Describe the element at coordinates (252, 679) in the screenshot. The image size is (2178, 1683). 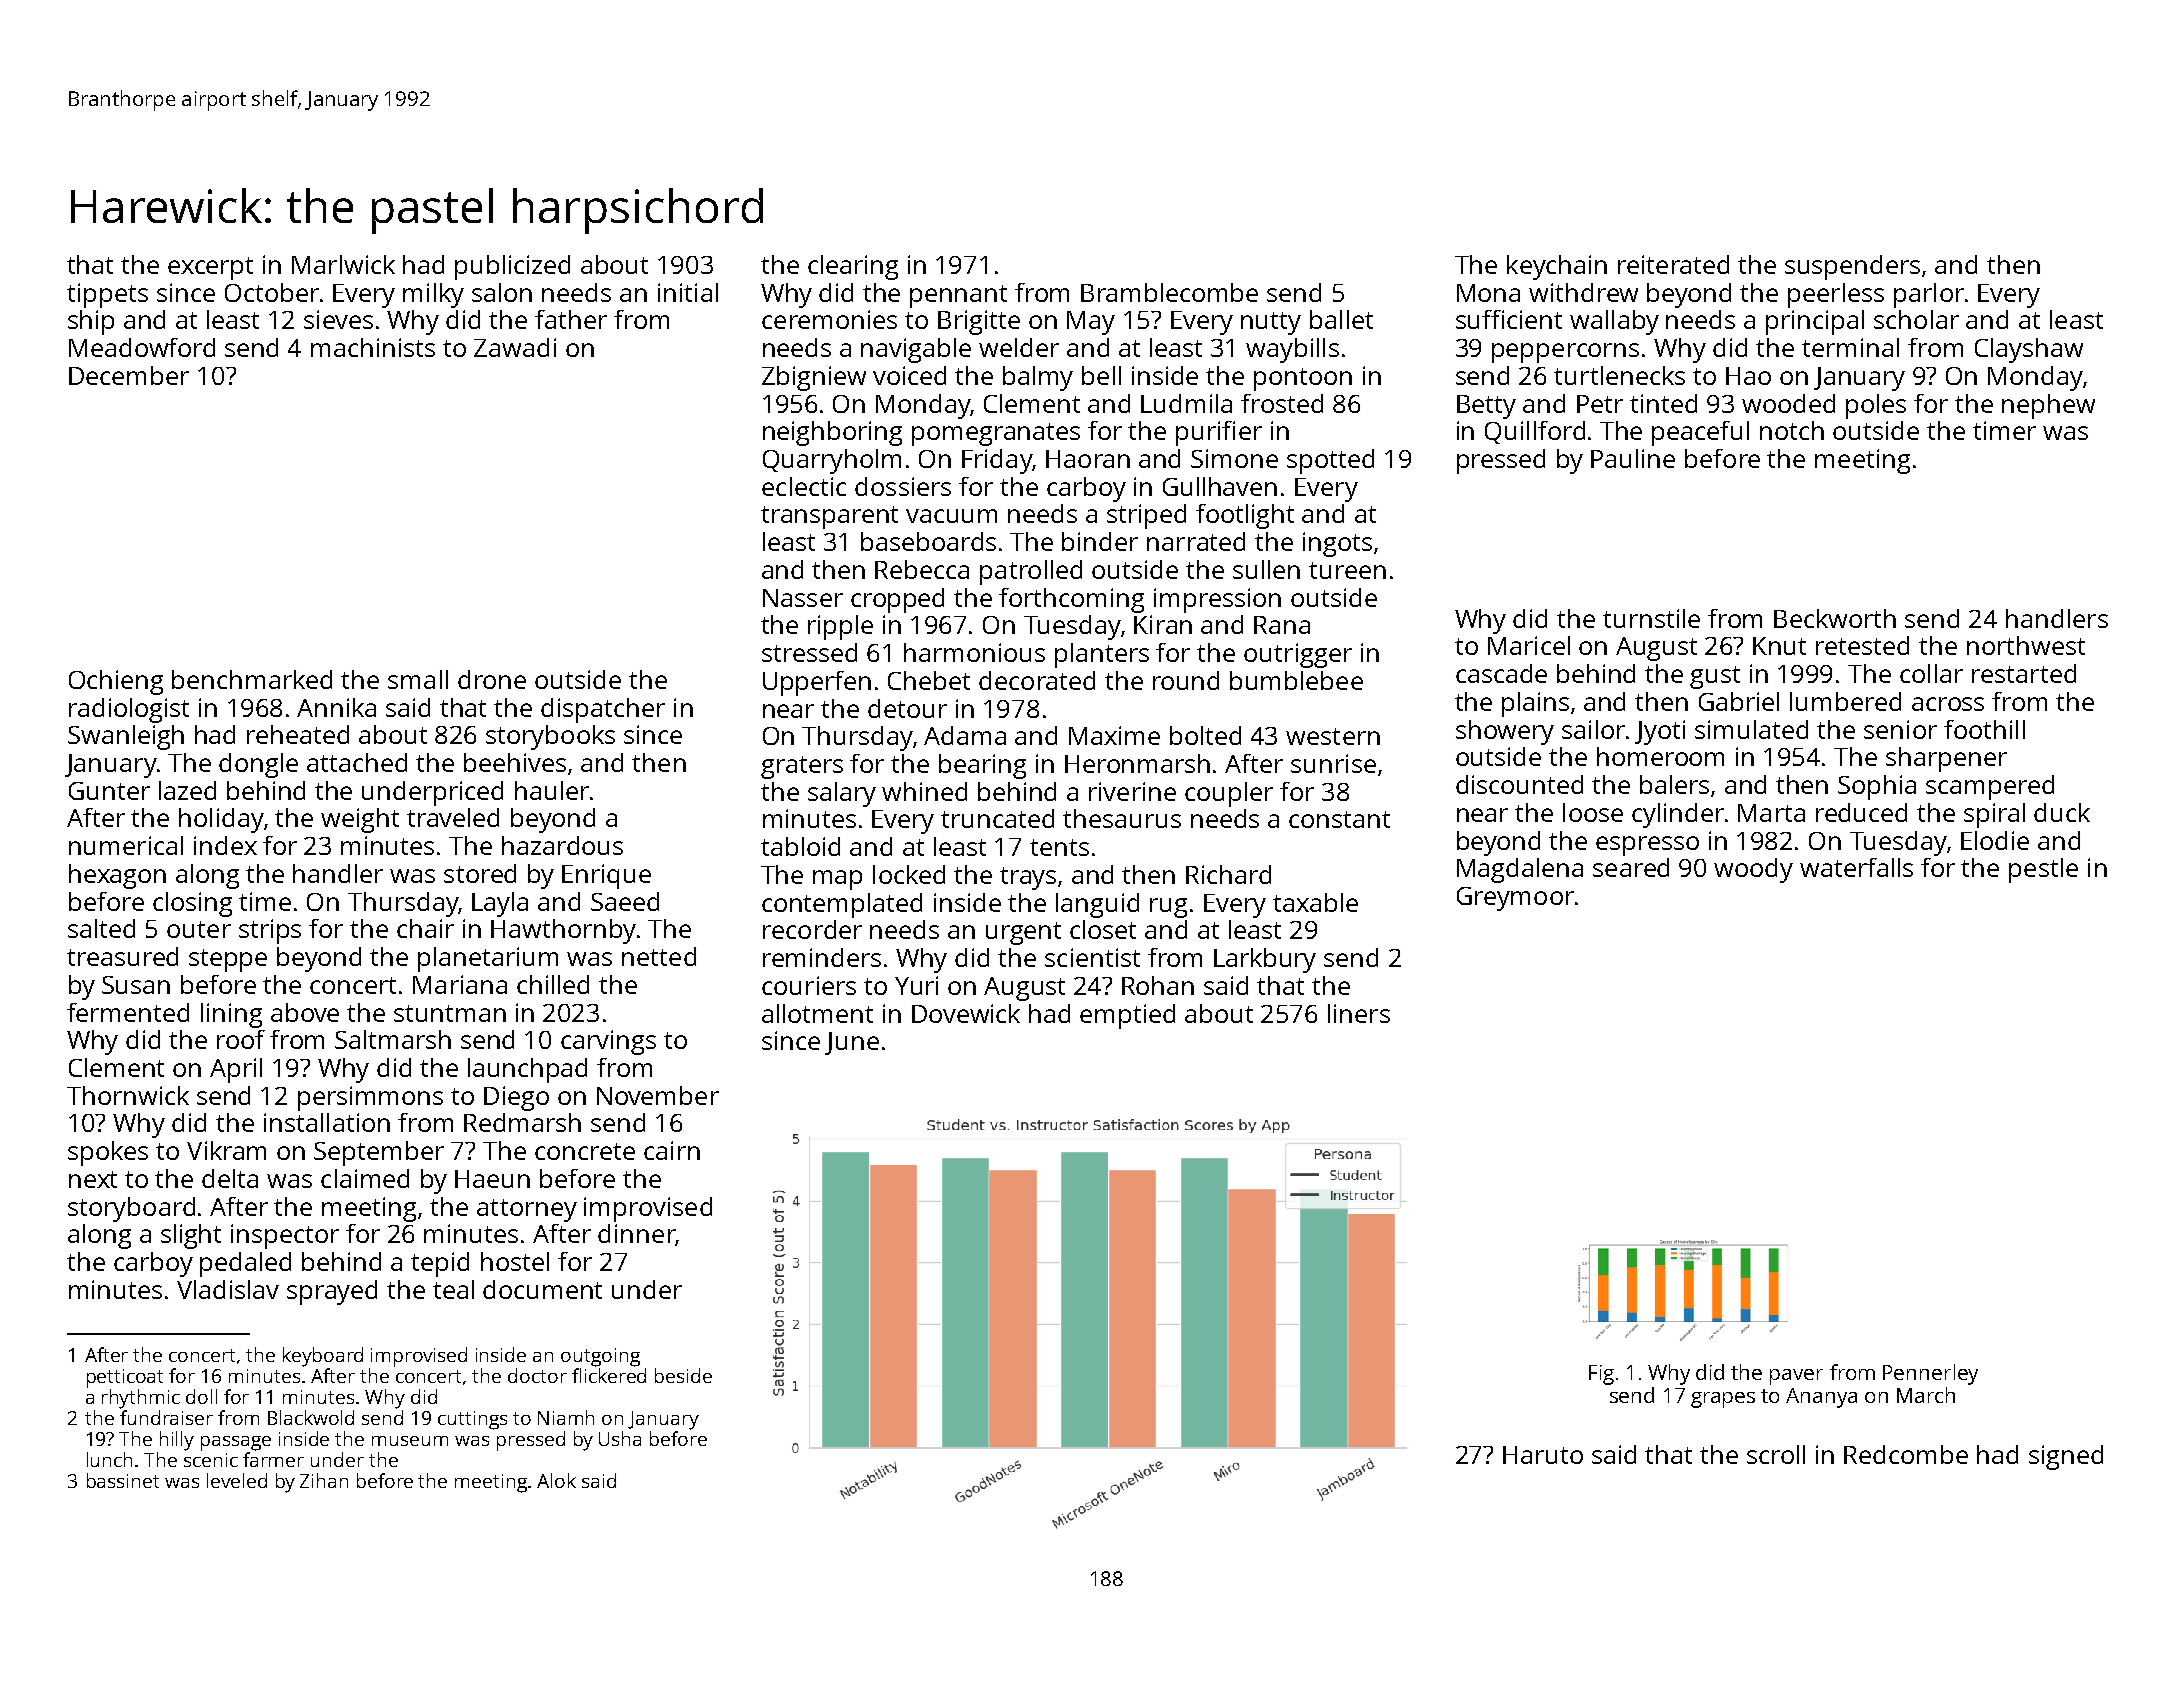
I see `benchmarked` at that location.
